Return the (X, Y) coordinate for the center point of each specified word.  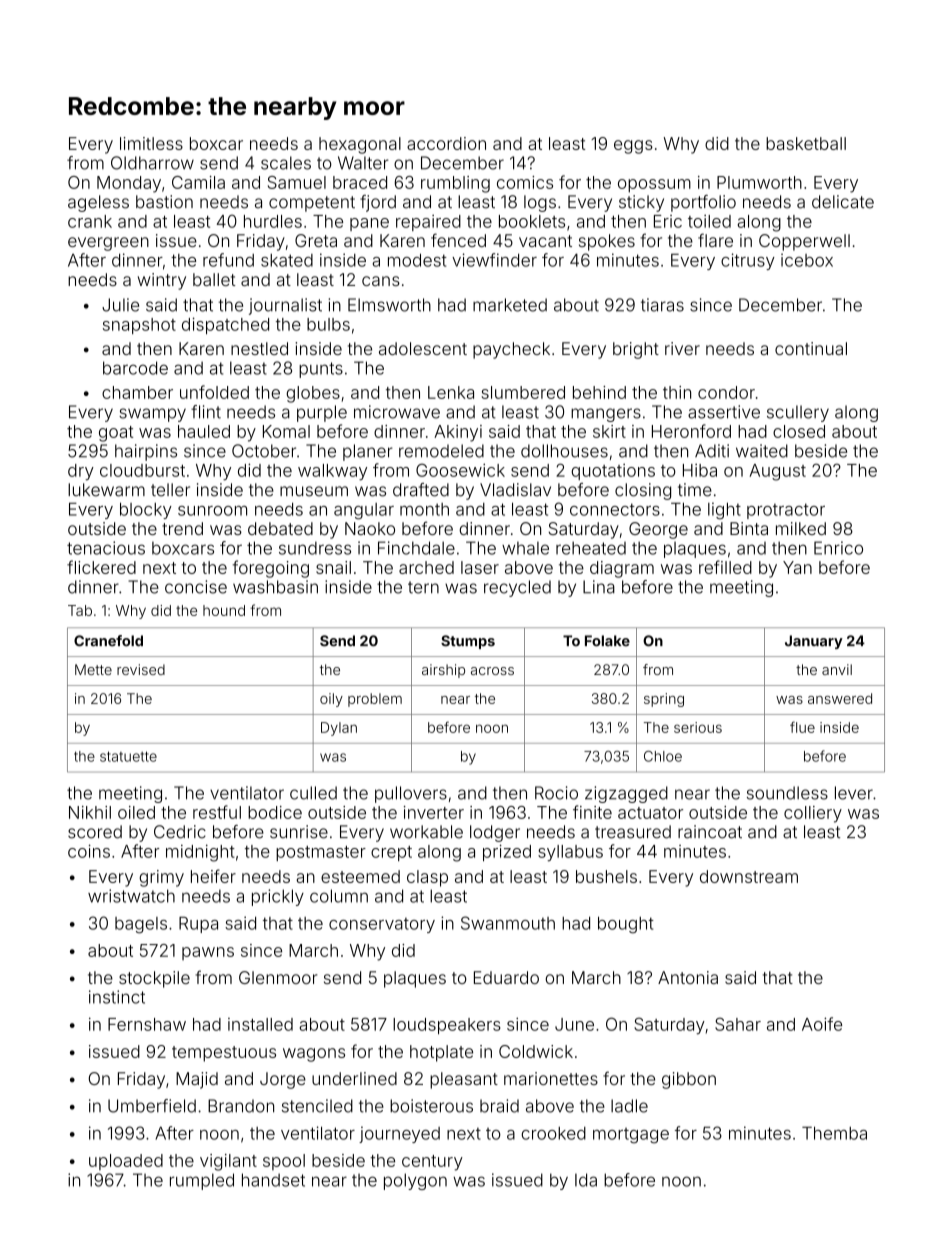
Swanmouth (508, 923)
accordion (446, 143)
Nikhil (90, 812)
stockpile (154, 979)
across (492, 671)
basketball (806, 143)
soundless (787, 793)
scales (286, 163)
